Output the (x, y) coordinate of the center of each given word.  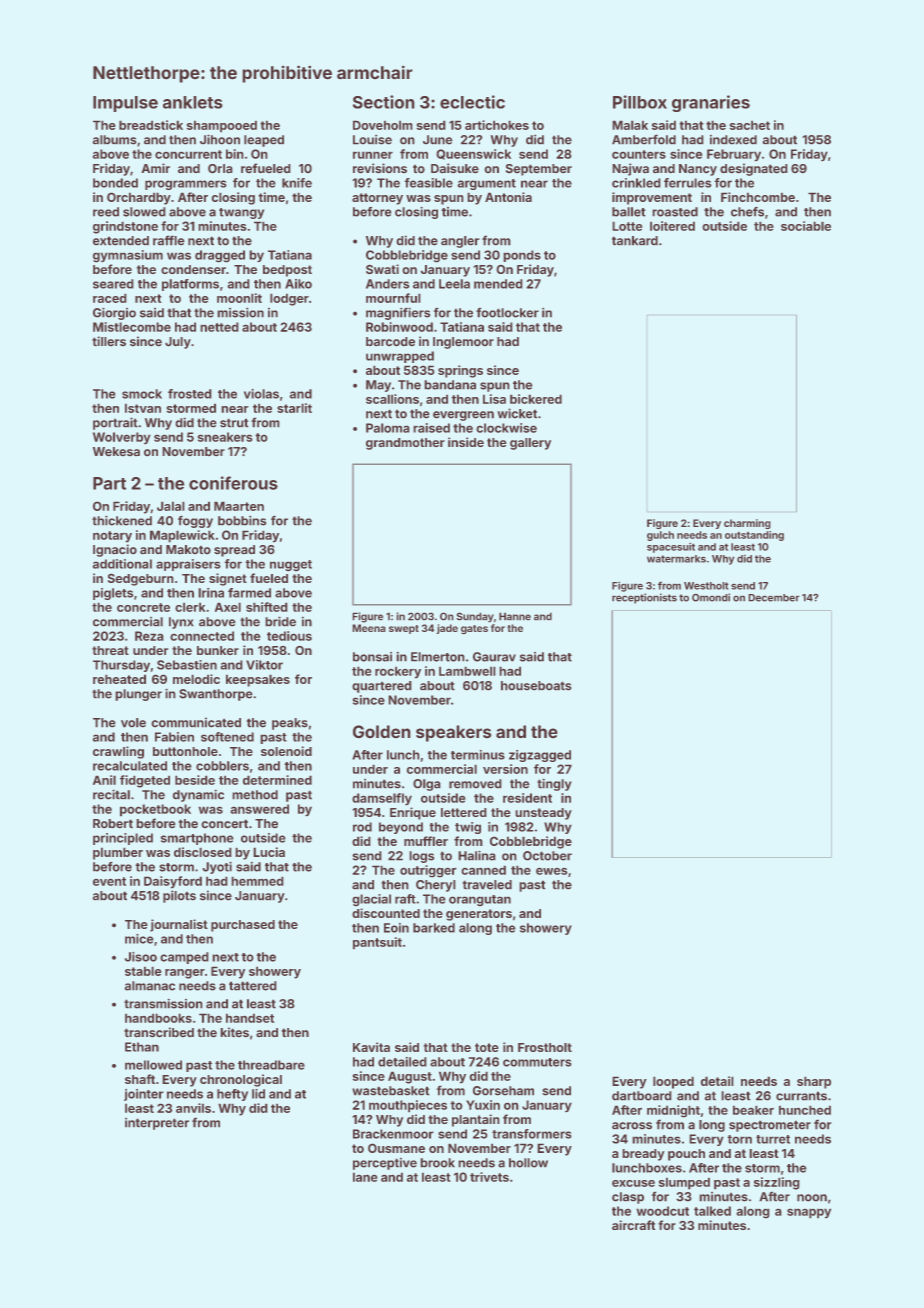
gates (474, 629)
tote (486, 1047)
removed (475, 783)
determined (277, 780)
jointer (143, 1095)
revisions (380, 168)
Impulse (125, 104)
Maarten (239, 506)
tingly (554, 785)
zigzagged (540, 756)
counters (639, 154)
